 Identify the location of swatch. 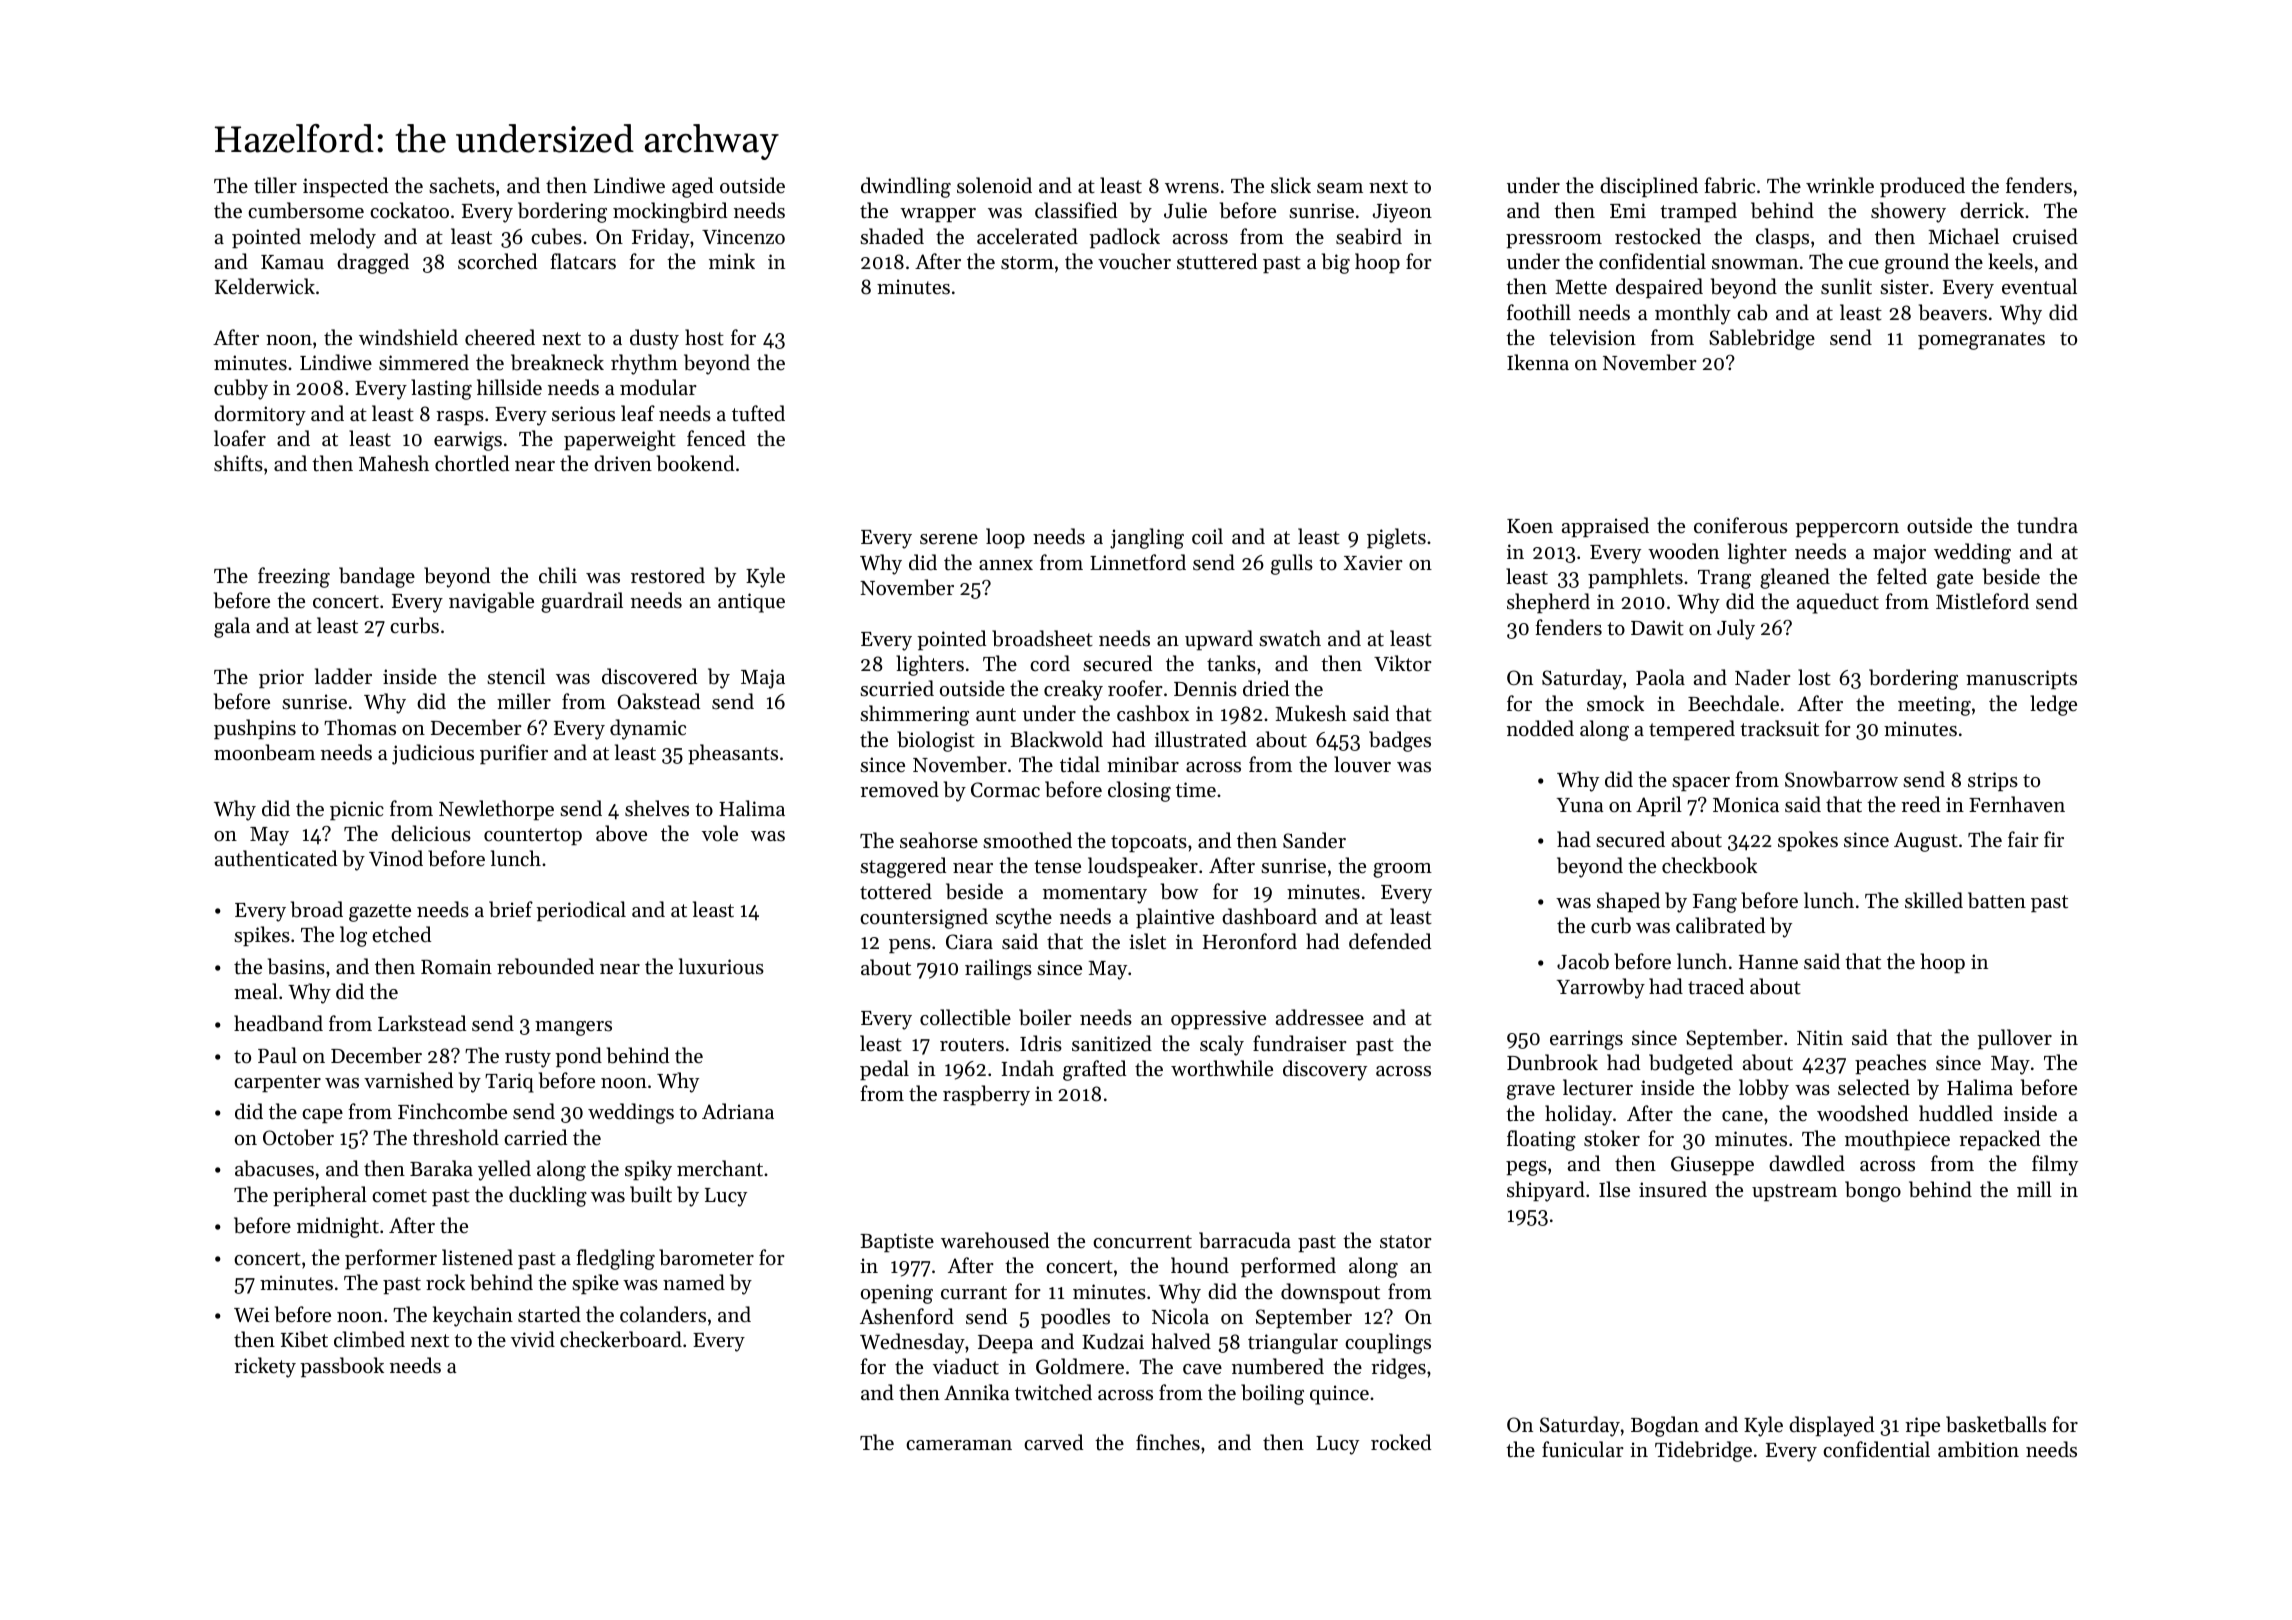
(1290, 638).
